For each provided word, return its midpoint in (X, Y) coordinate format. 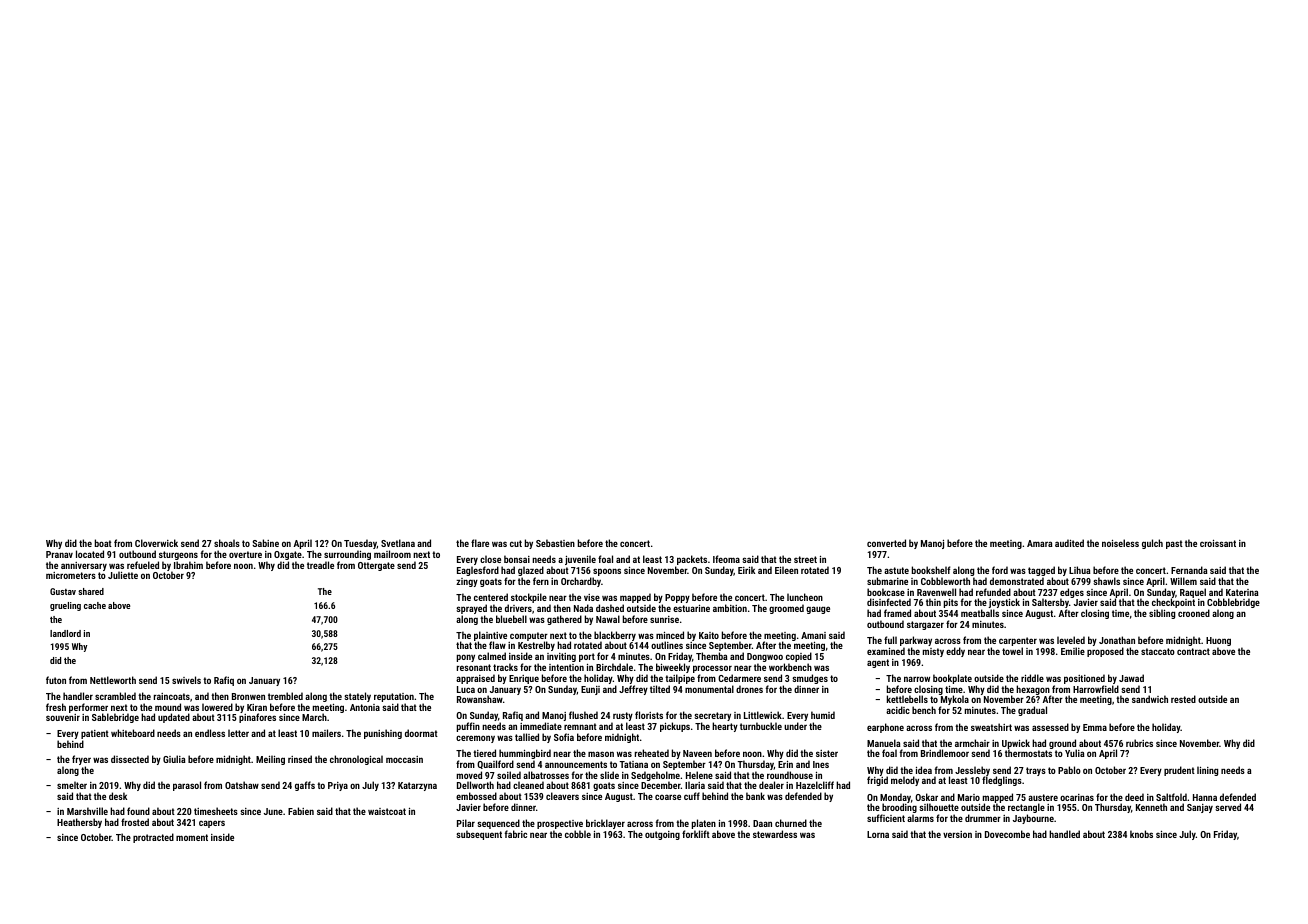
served (1228, 807)
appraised (475, 679)
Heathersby (79, 823)
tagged (1041, 571)
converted (886, 543)
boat (103, 543)
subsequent (479, 835)
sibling (1162, 614)
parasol (187, 786)
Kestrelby (536, 647)
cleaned (528, 785)
